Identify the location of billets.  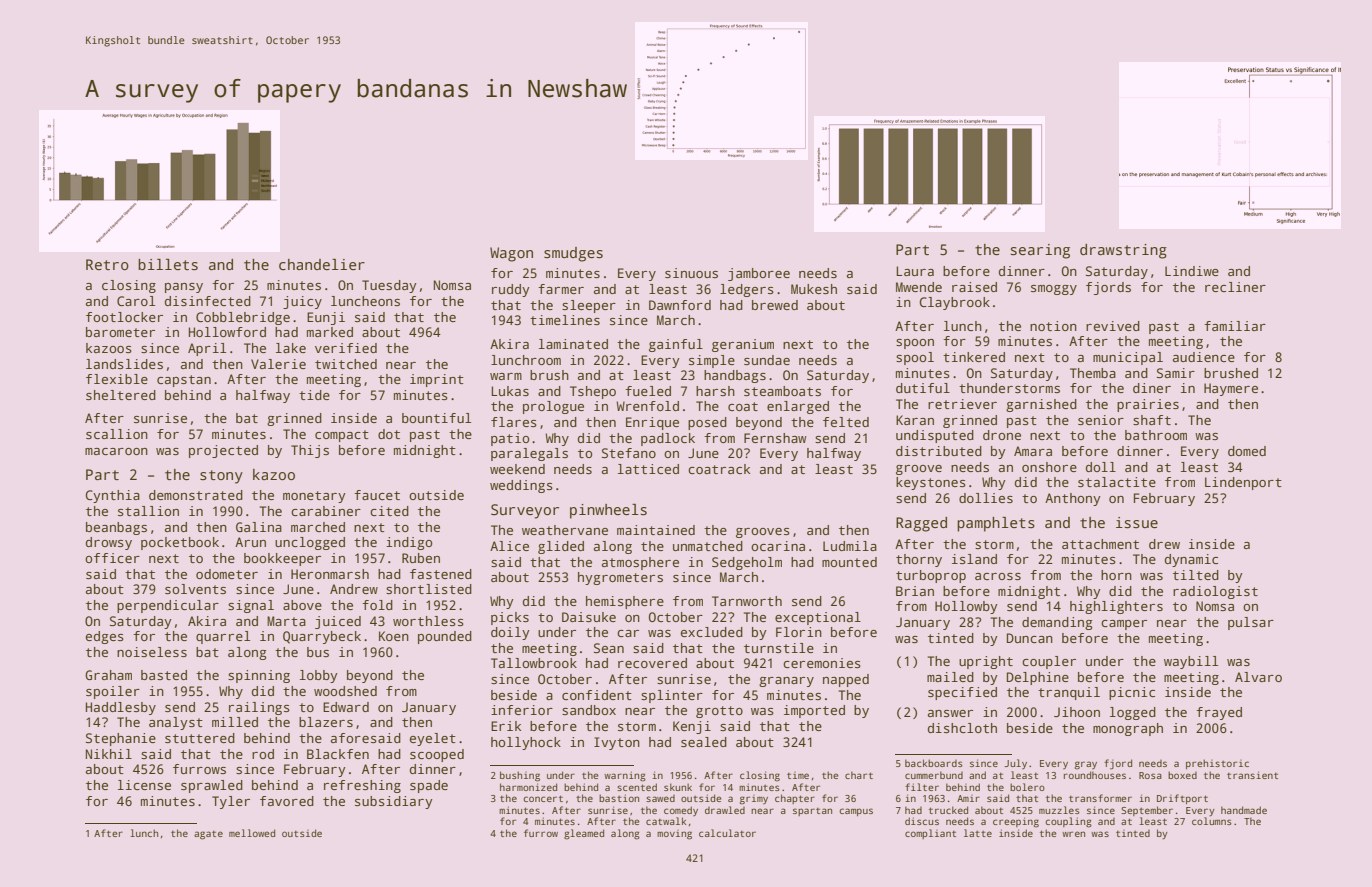
(168, 265).
